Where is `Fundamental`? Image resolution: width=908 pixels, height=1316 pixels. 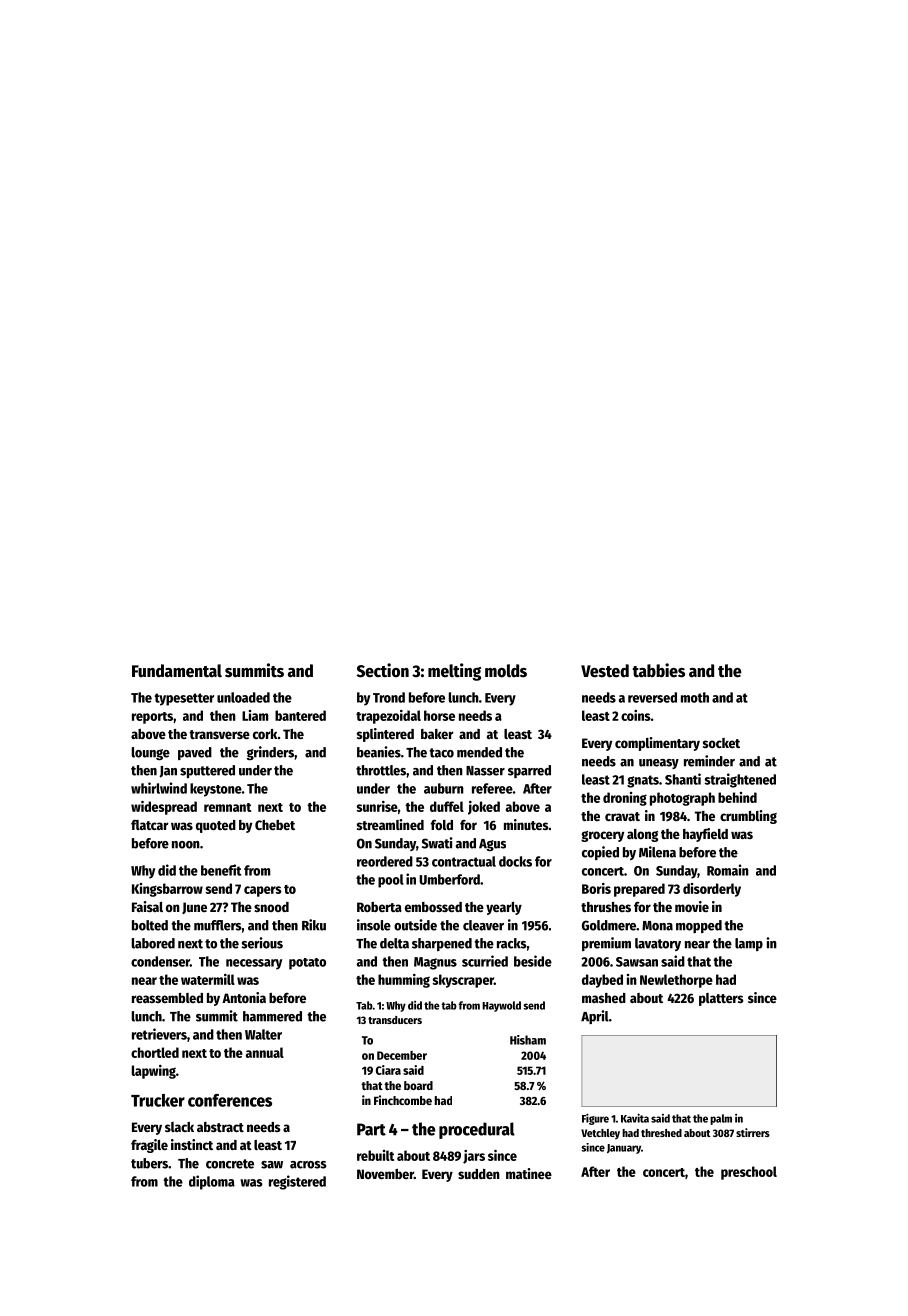 Fundamental is located at coordinates (177, 671).
